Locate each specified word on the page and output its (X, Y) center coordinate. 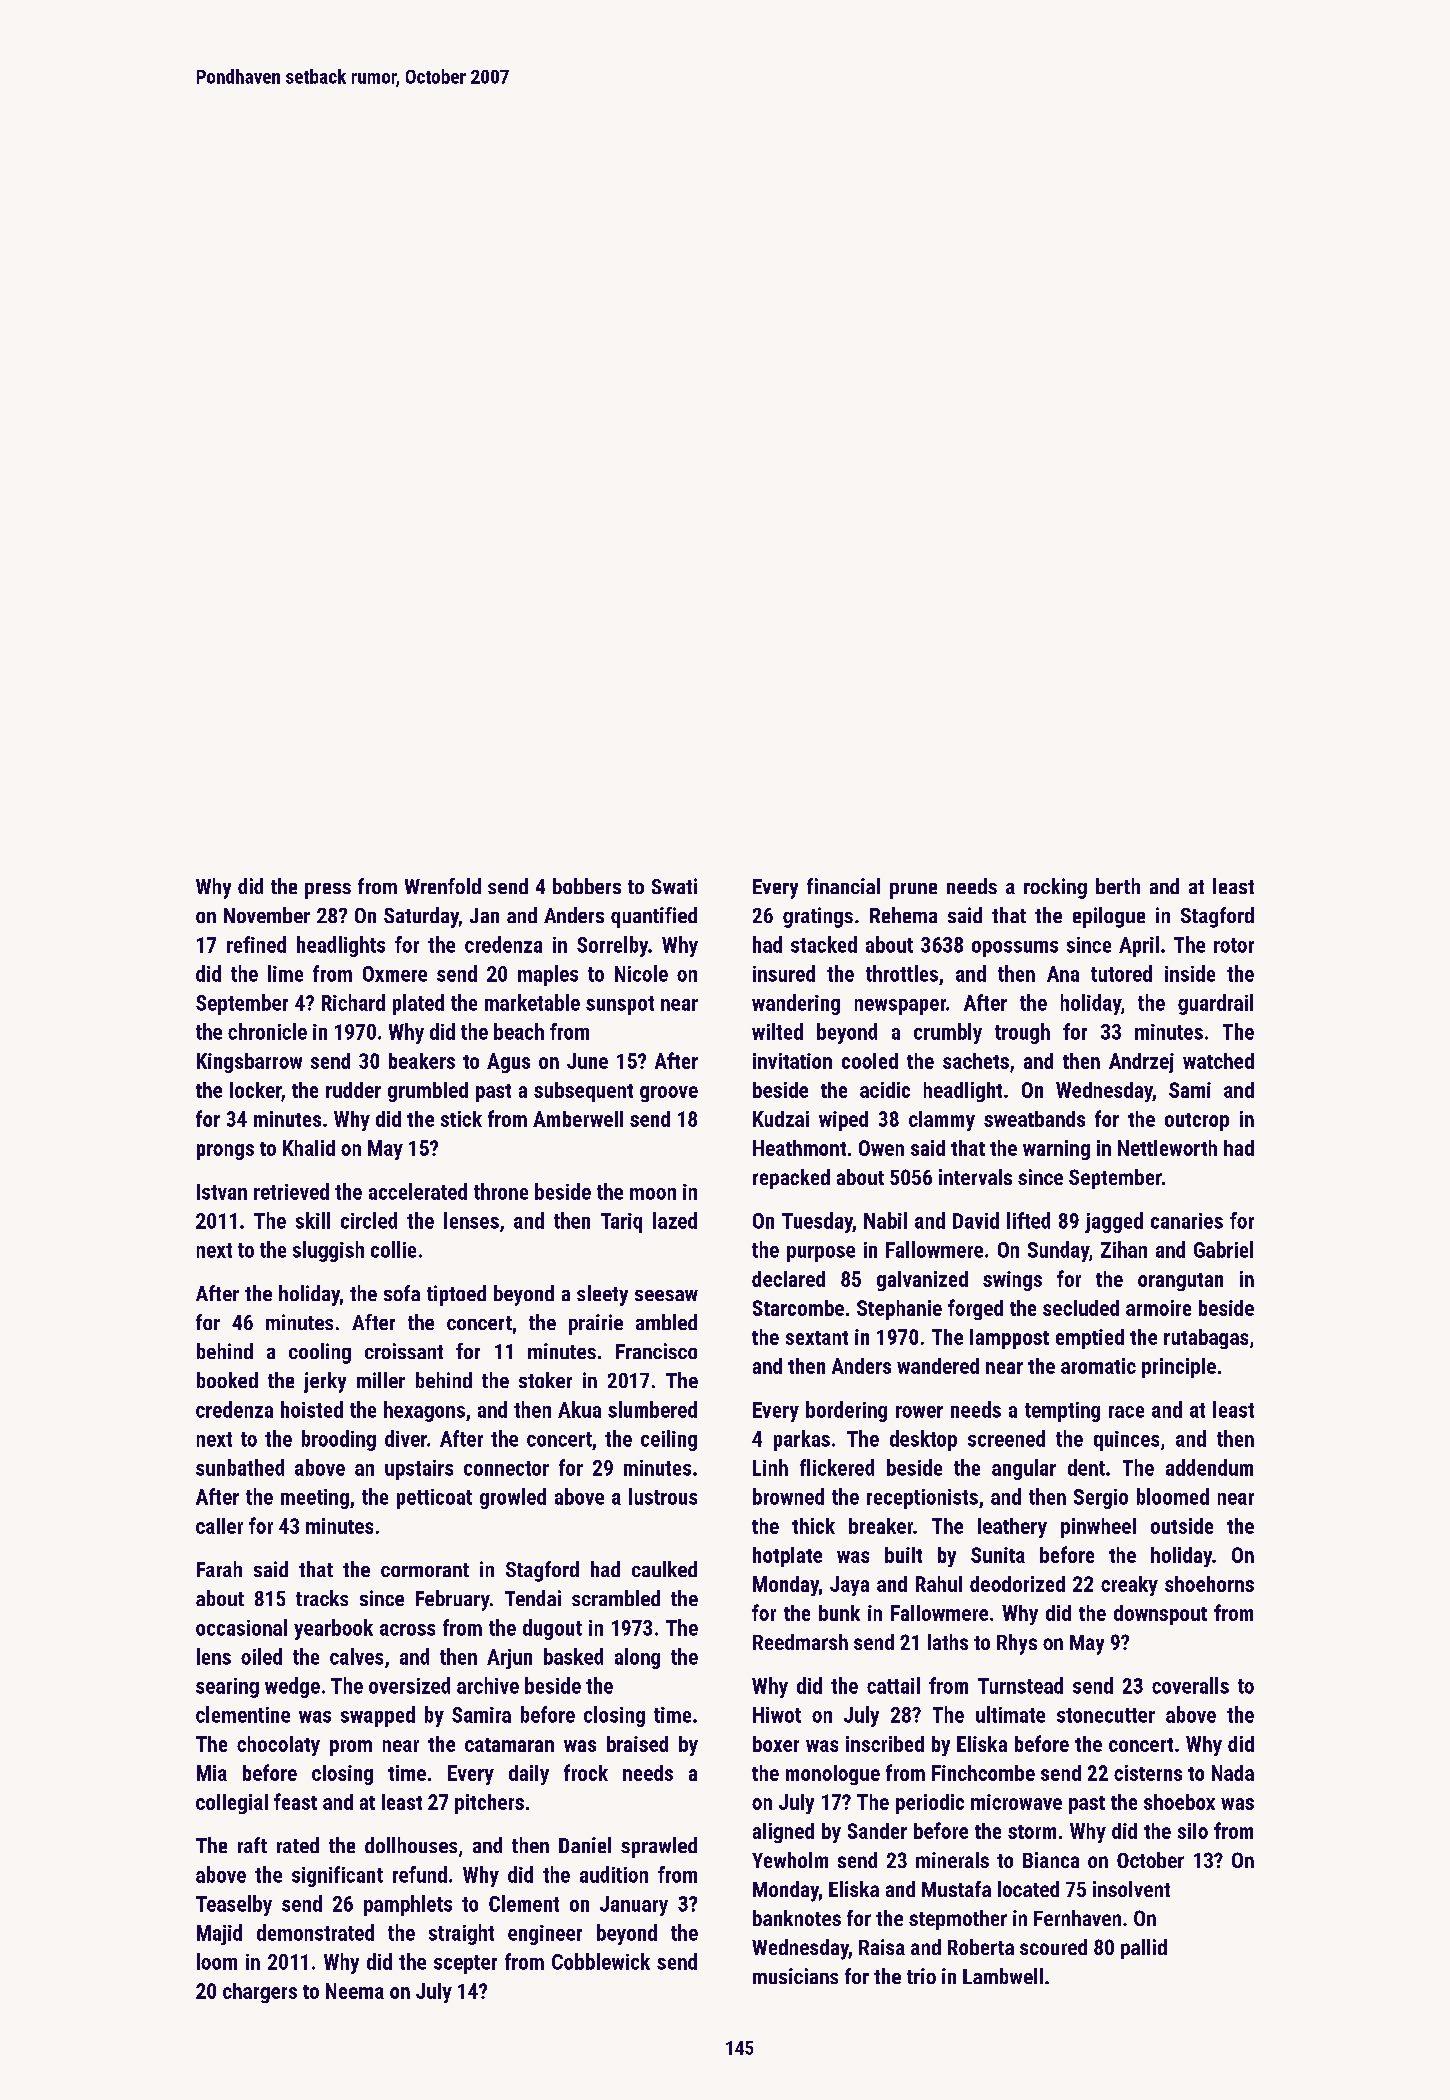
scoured (1053, 1947)
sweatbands (1034, 1119)
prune (913, 891)
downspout (1160, 1615)
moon (653, 1194)
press (328, 891)
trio (921, 1976)
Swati (674, 886)
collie (393, 1249)
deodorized (1017, 1584)
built (903, 1555)
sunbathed (240, 1467)
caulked (664, 1569)
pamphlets (408, 1905)
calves (356, 1656)
